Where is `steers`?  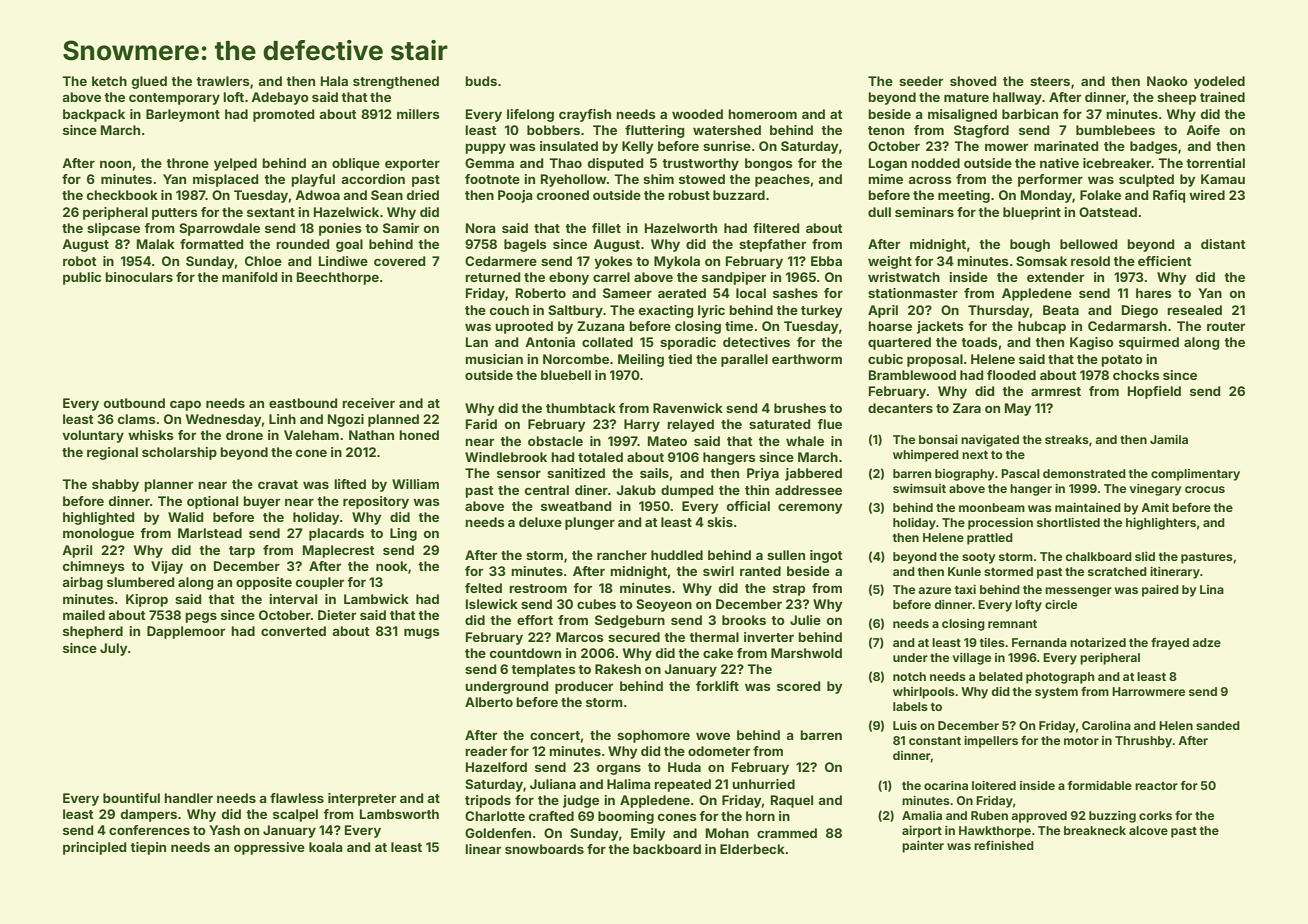
steers is located at coordinates (1050, 81).
